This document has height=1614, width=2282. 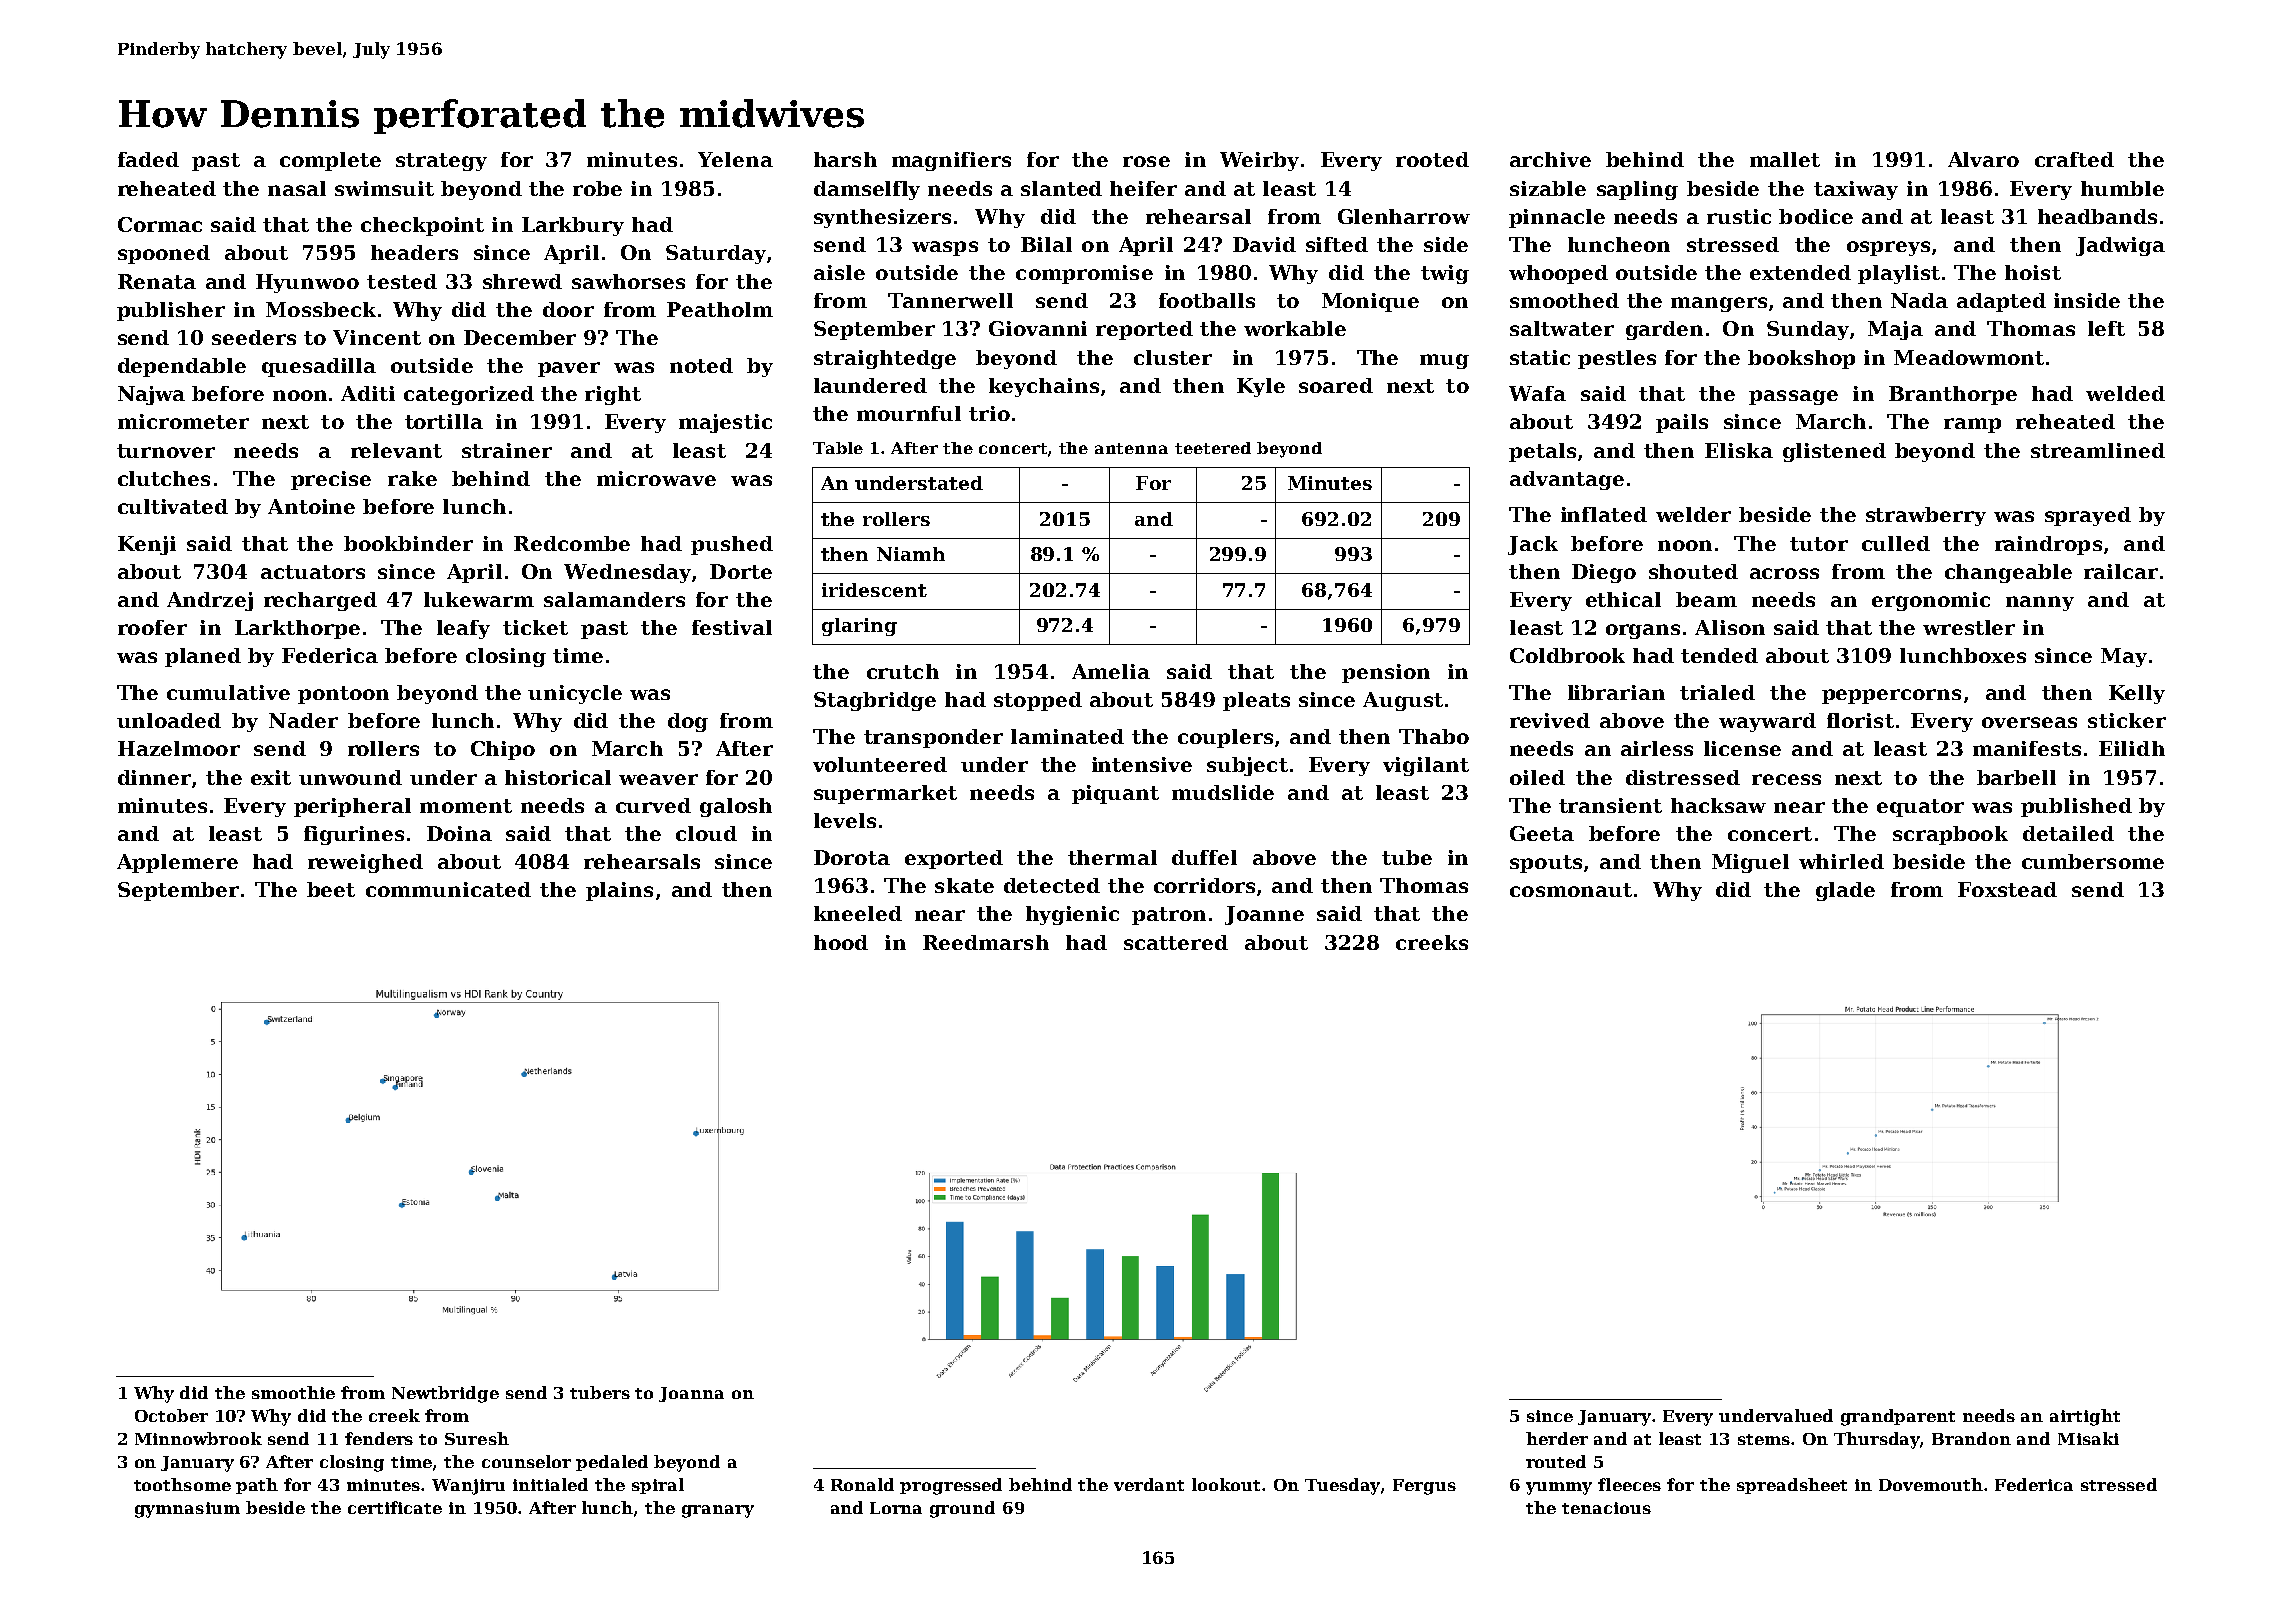 What do you see at coordinates (1637, 190) in the document?
I see `sapling` at bounding box center [1637, 190].
